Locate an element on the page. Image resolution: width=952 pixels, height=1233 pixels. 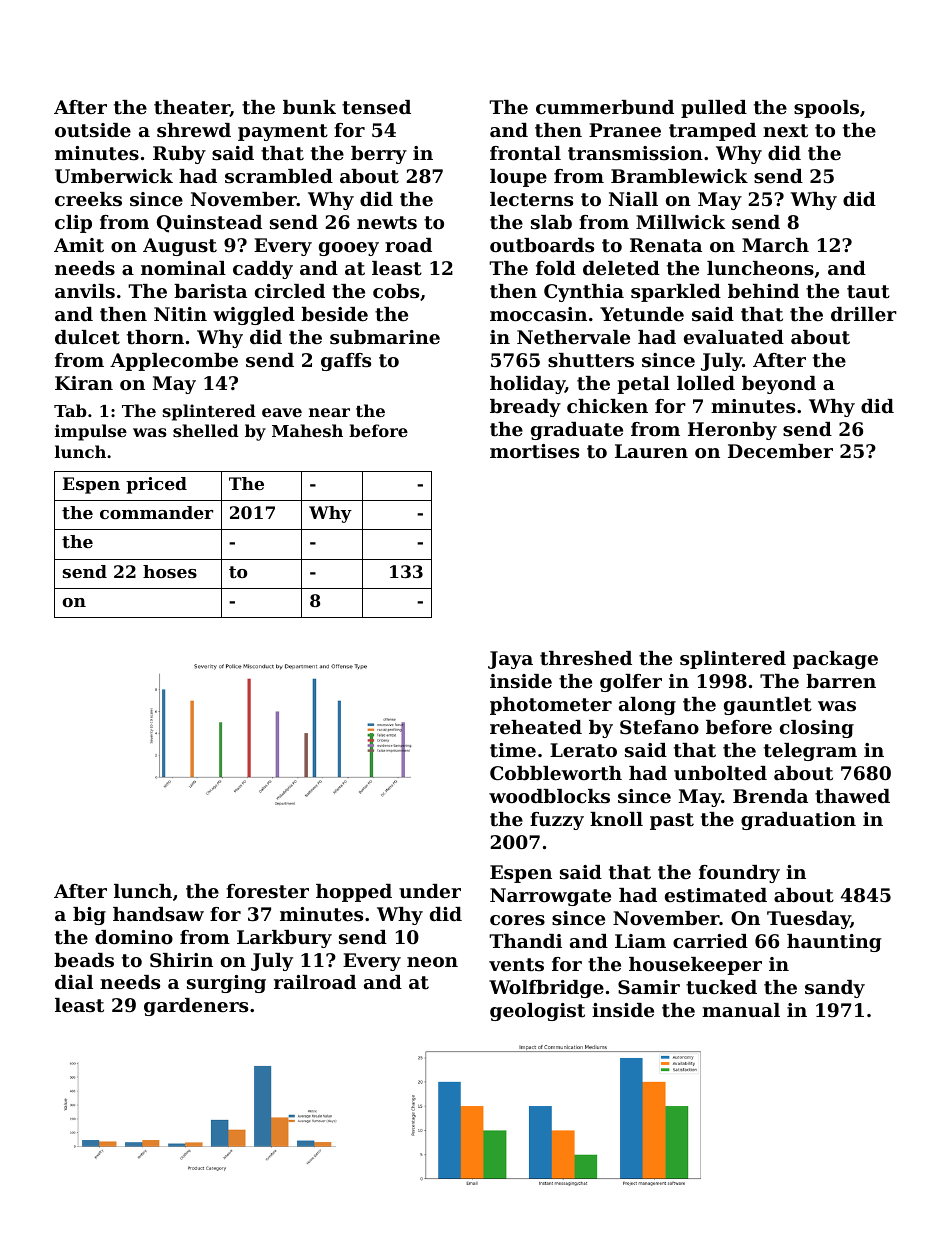
Umberwick is located at coordinates (114, 176).
